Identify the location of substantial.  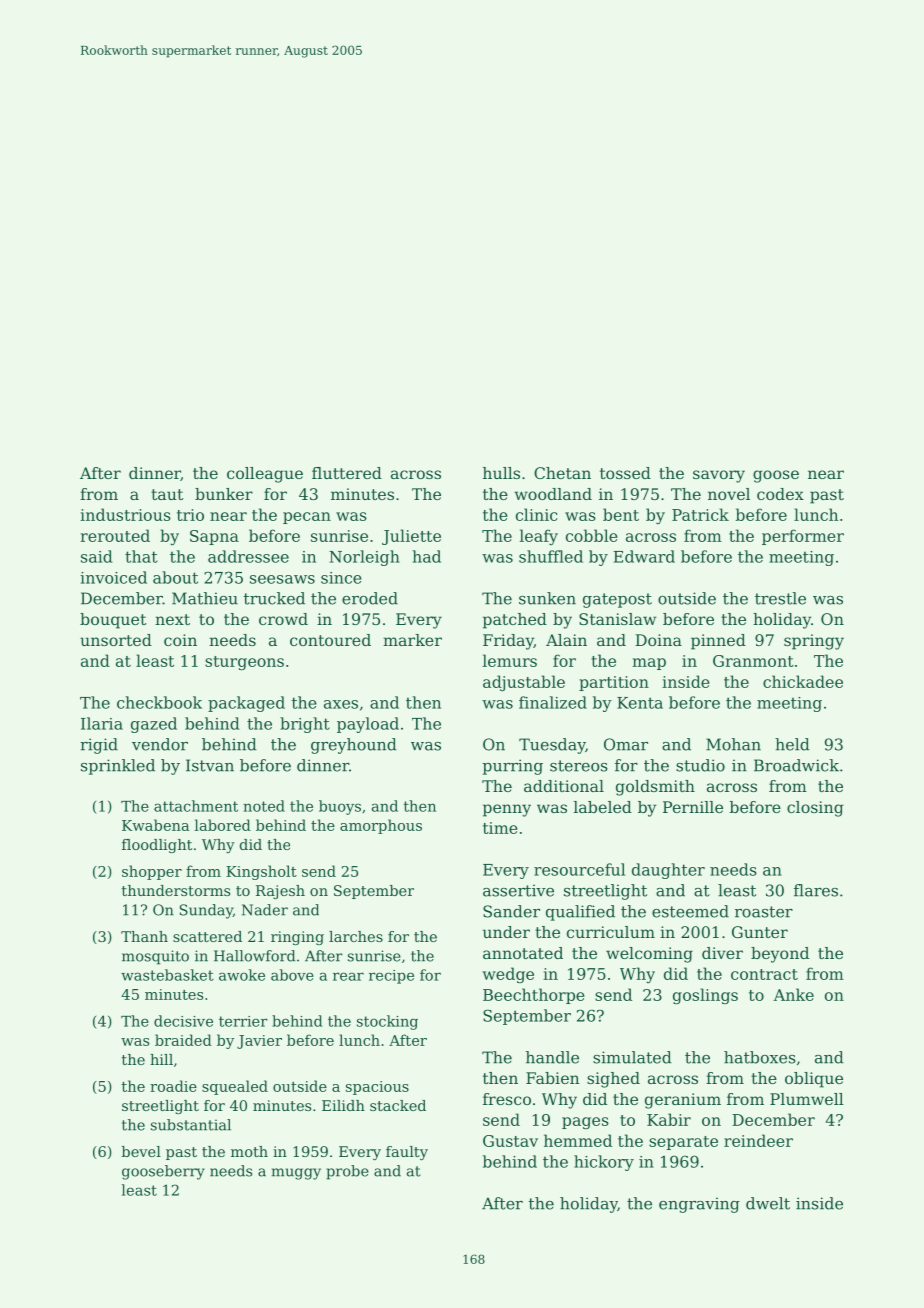
(191, 1125).
